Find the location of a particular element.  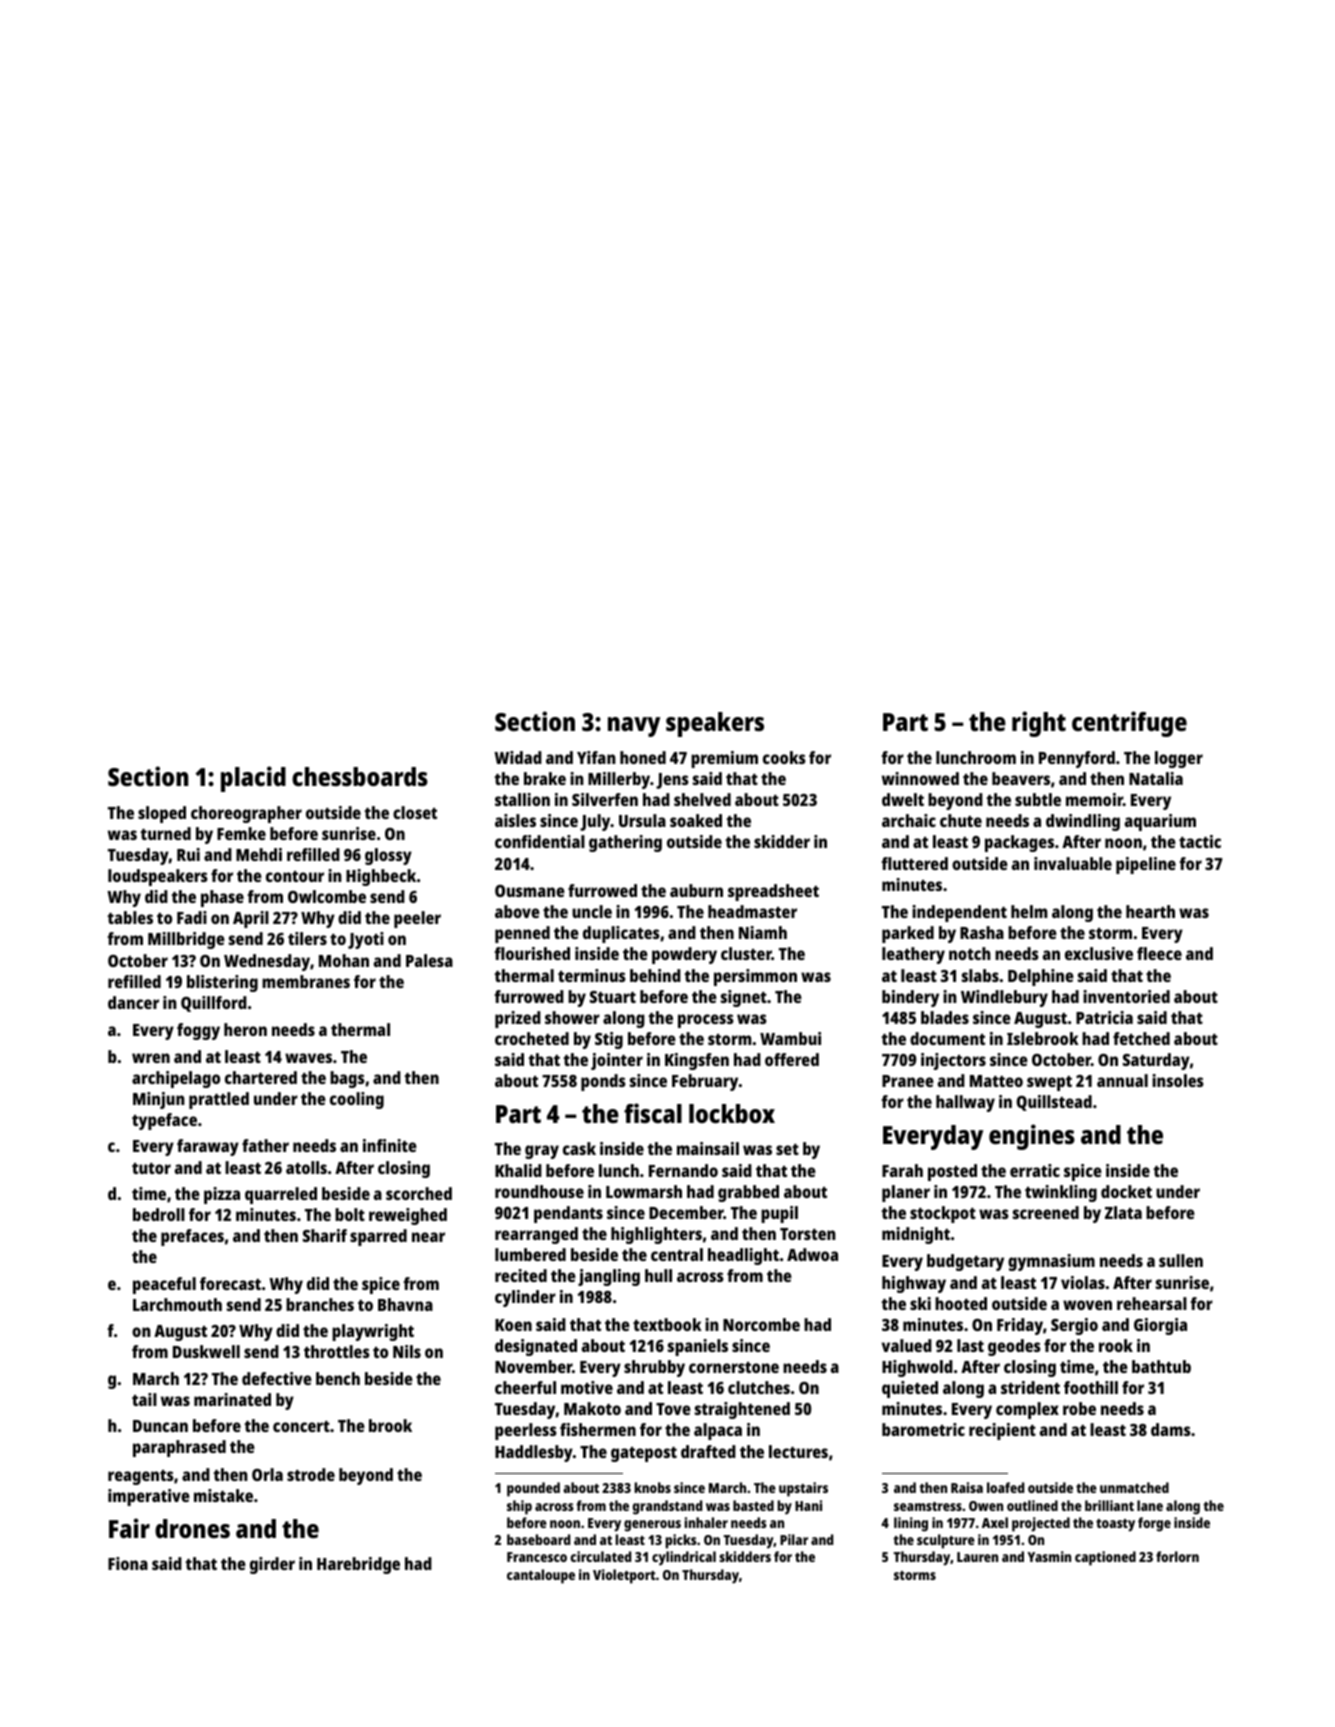

spreadsheet is located at coordinates (773, 892).
